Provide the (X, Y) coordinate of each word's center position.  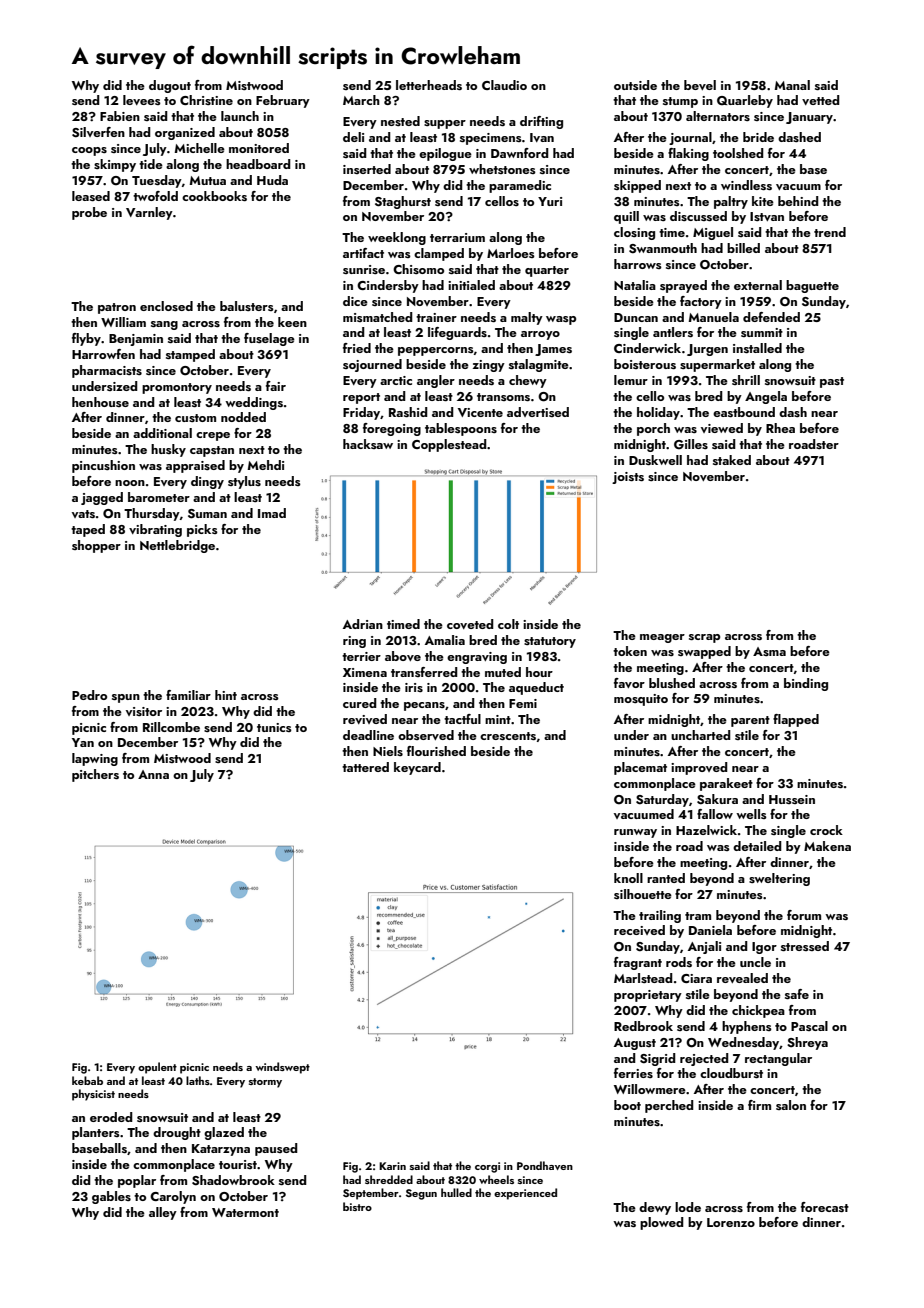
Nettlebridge (177, 546)
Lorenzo (731, 1222)
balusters (247, 306)
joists (628, 478)
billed (743, 248)
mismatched (378, 317)
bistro (357, 1206)
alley (163, 1213)
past (832, 382)
